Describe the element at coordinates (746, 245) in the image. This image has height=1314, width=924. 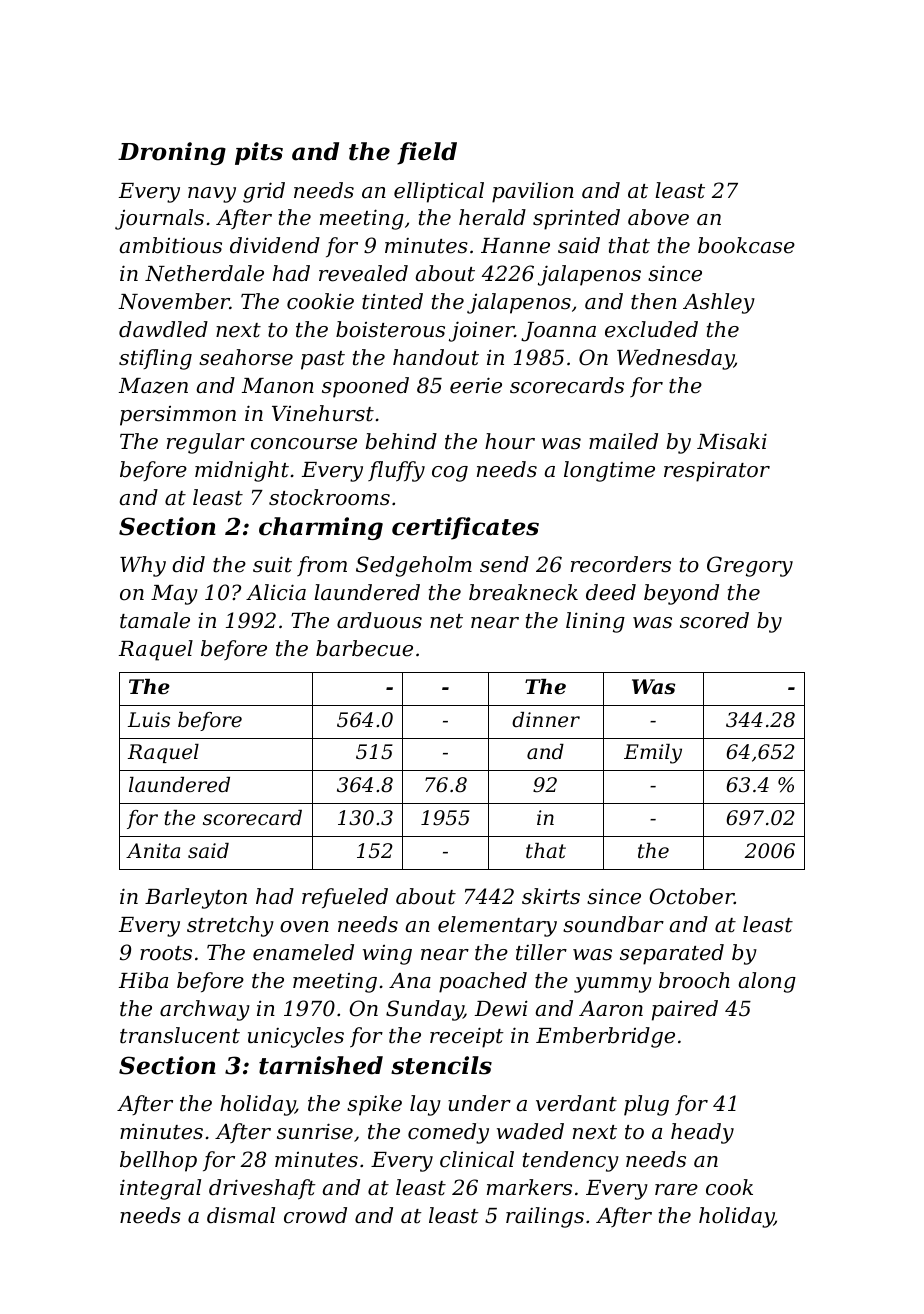
I see `bookcase` at that location.
